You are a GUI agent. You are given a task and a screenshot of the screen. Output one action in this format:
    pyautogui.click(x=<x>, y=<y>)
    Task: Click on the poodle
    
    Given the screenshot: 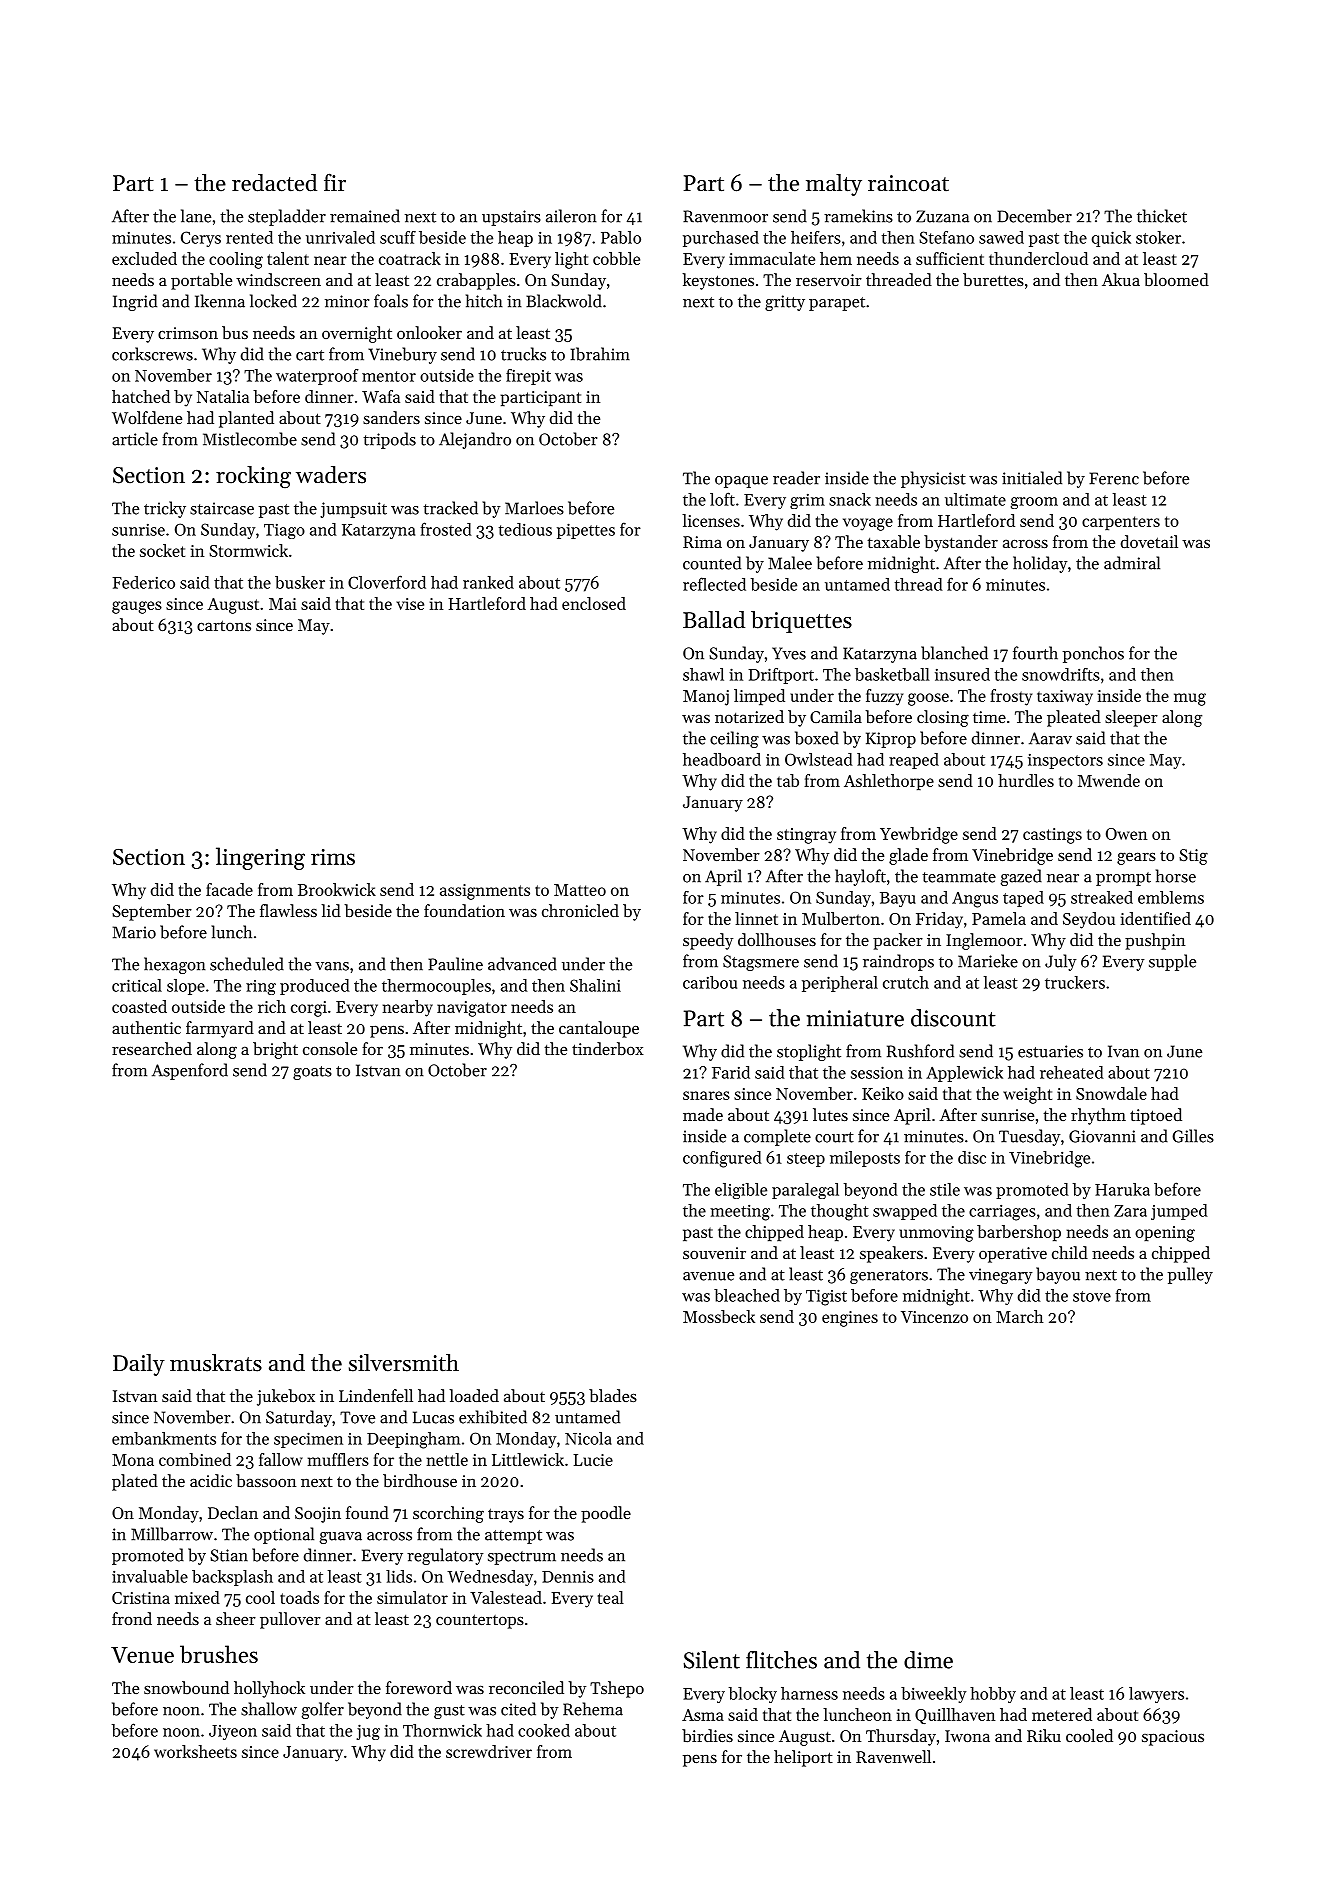 What is the action you would take?
    pyautogui.click(x=606, y=1514)
